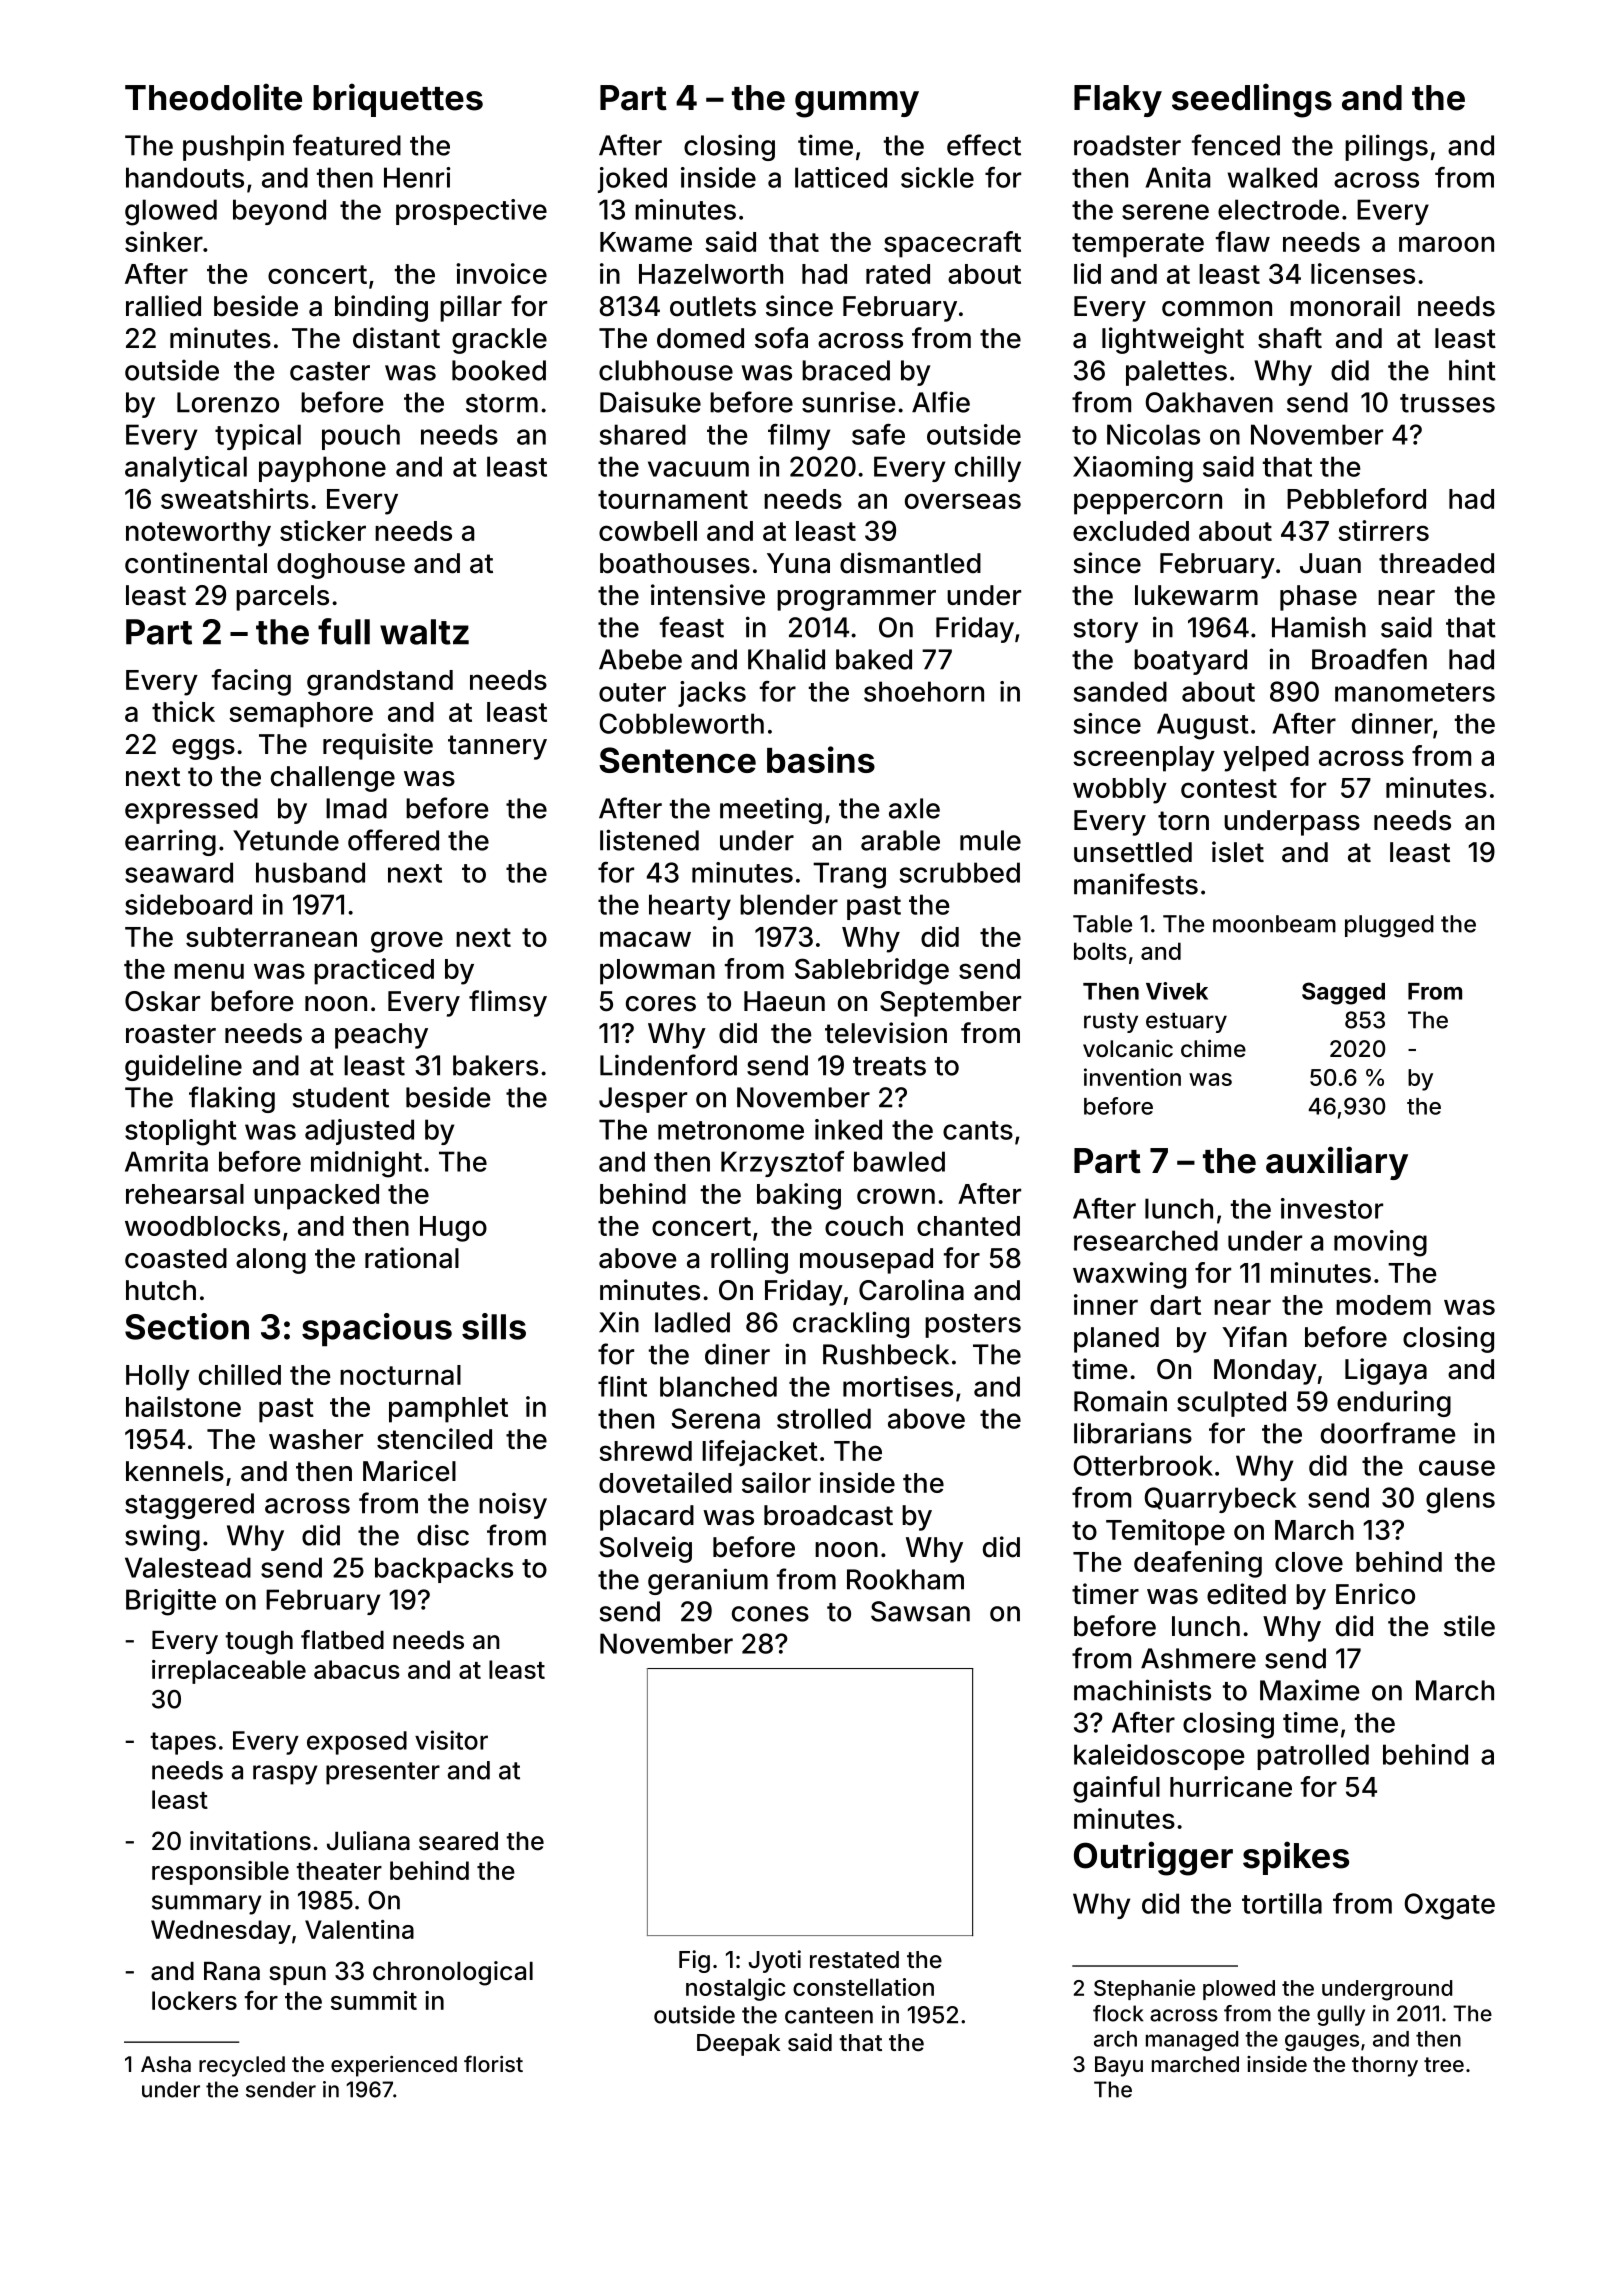 The width and height of the image is (1620, 2292). What do you see at coordinates (668, 1065) in the image?
I see `Lindenford` at bounding box center [668, 1065].
